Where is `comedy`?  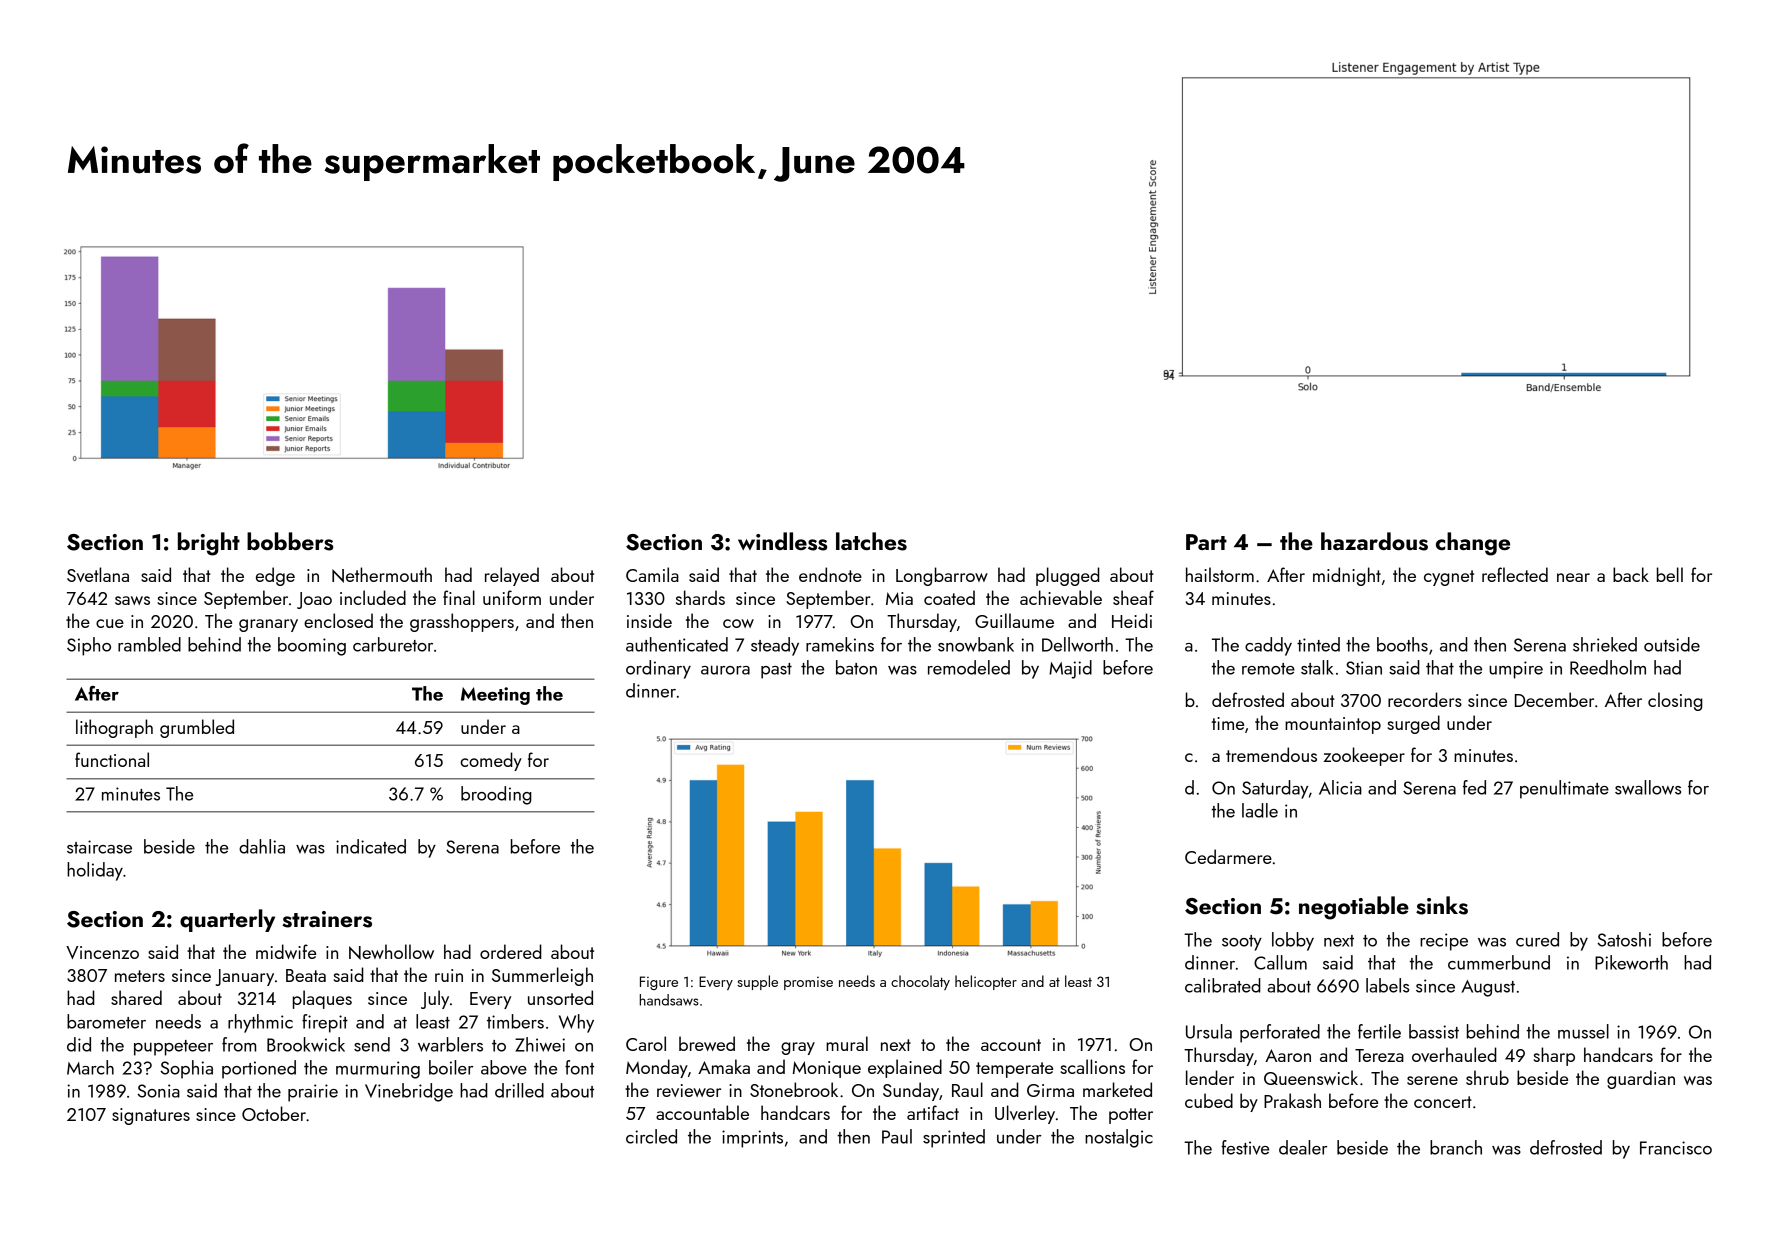 comedy is located at coordinates (491, 761).
